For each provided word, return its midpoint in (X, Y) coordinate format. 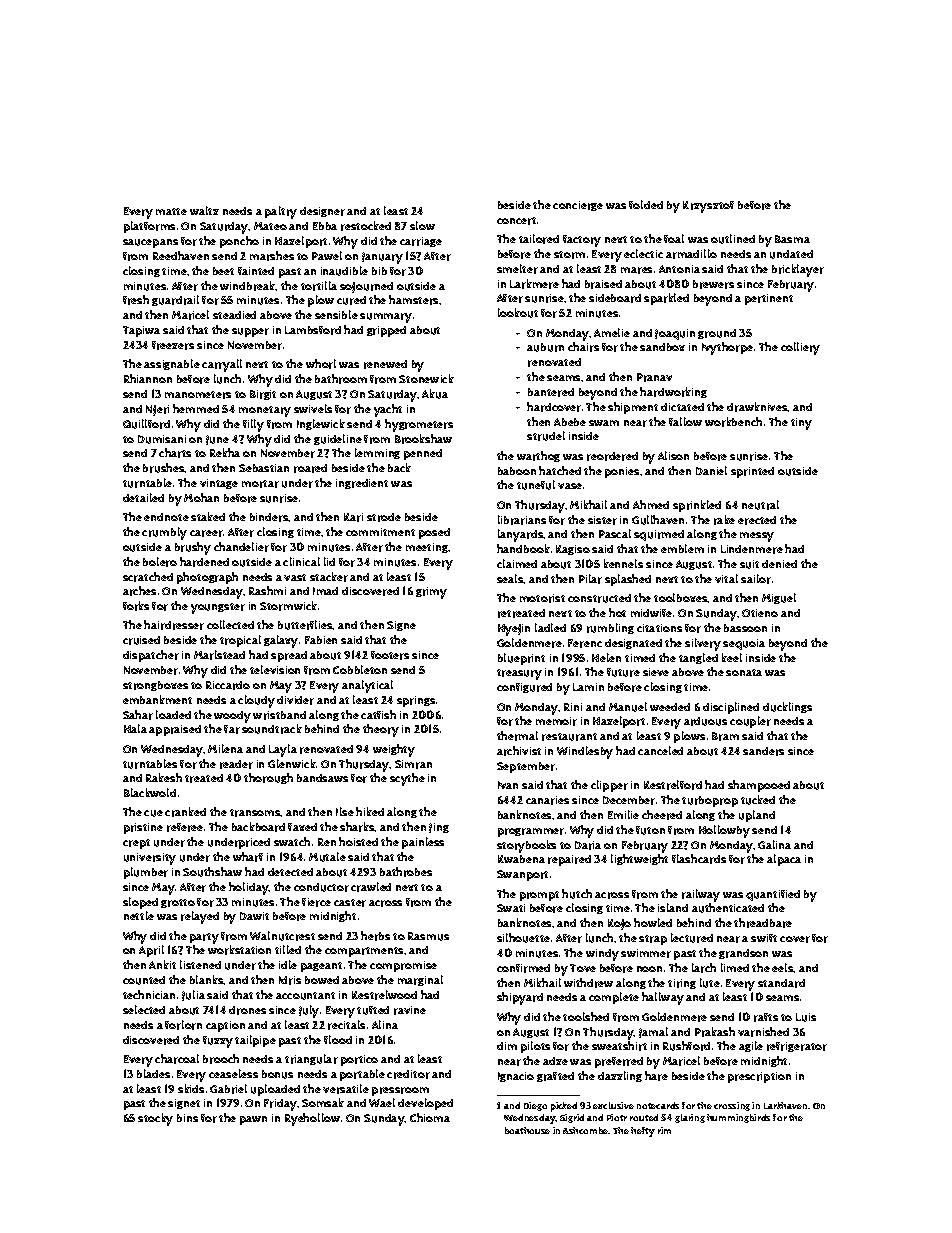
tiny (801, 424)
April (151, 951)
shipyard (520, 998)
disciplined (731, 708)
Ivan (508, 785)
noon (649, 969)
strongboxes (155, 686)
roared (310, 468)
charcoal (177, 1059)
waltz (204, 210)
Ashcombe (586, 1130)
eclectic (643, 253)
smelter (517, 269)
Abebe (570, 422)
